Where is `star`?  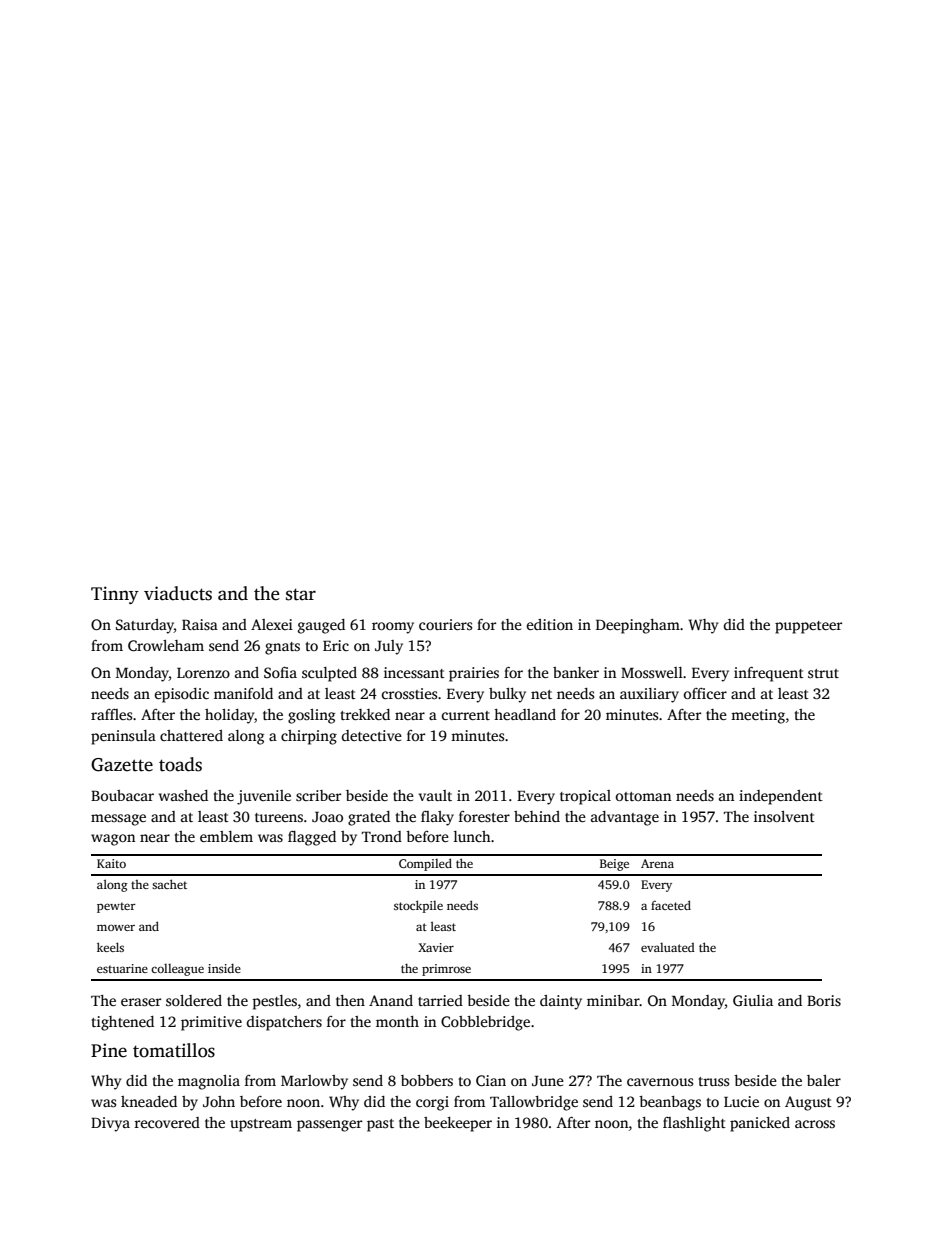 star is located at coordinates (301, 594).
